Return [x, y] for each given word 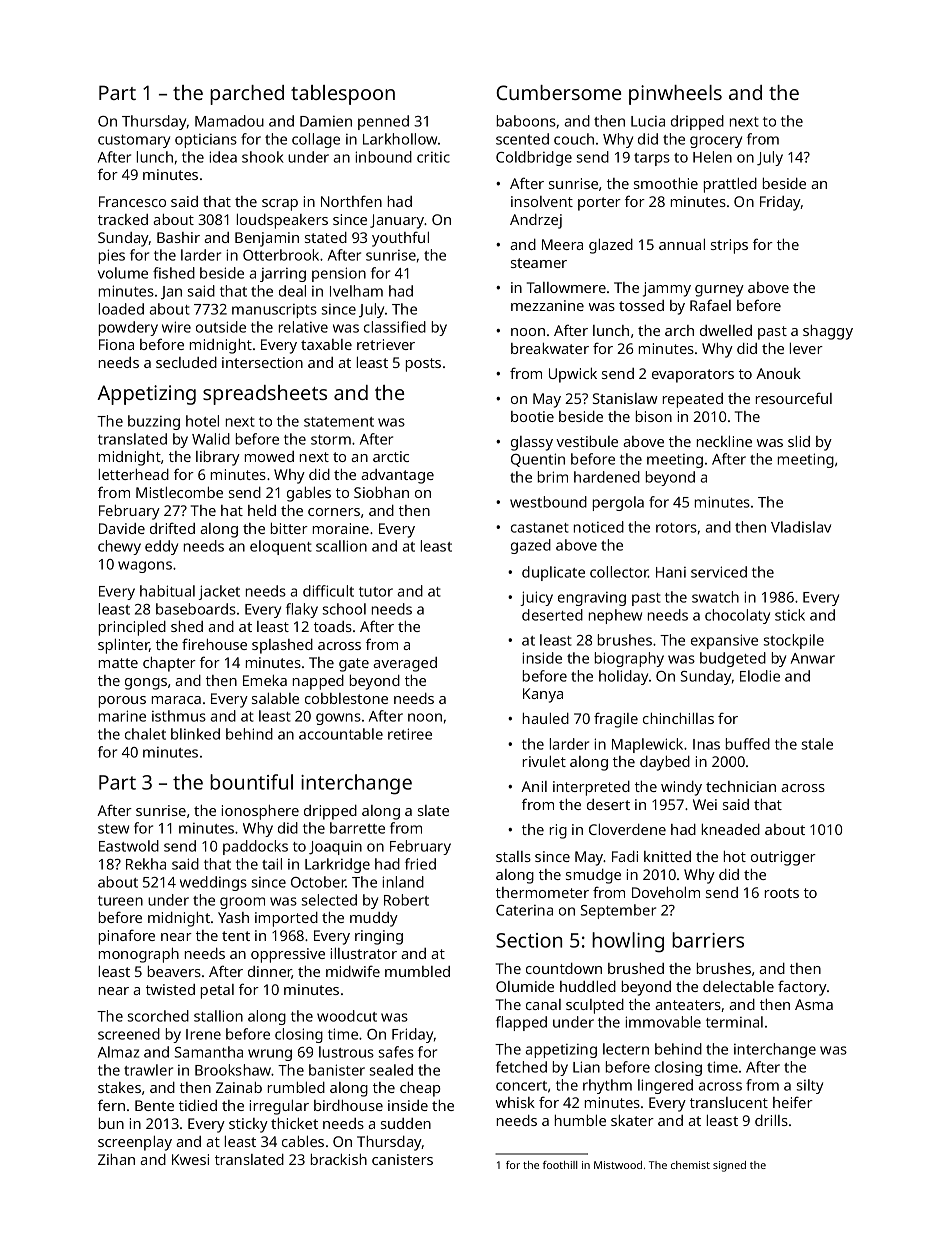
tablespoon [343, 95]
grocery [716, 142]
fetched [521, 1067]
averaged [405, 664]
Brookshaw [233, 1070]
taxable [326, 344]
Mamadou [229, 121]
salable [275, 698]
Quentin [538, 460]
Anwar [813, 658]
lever [806, 348]
